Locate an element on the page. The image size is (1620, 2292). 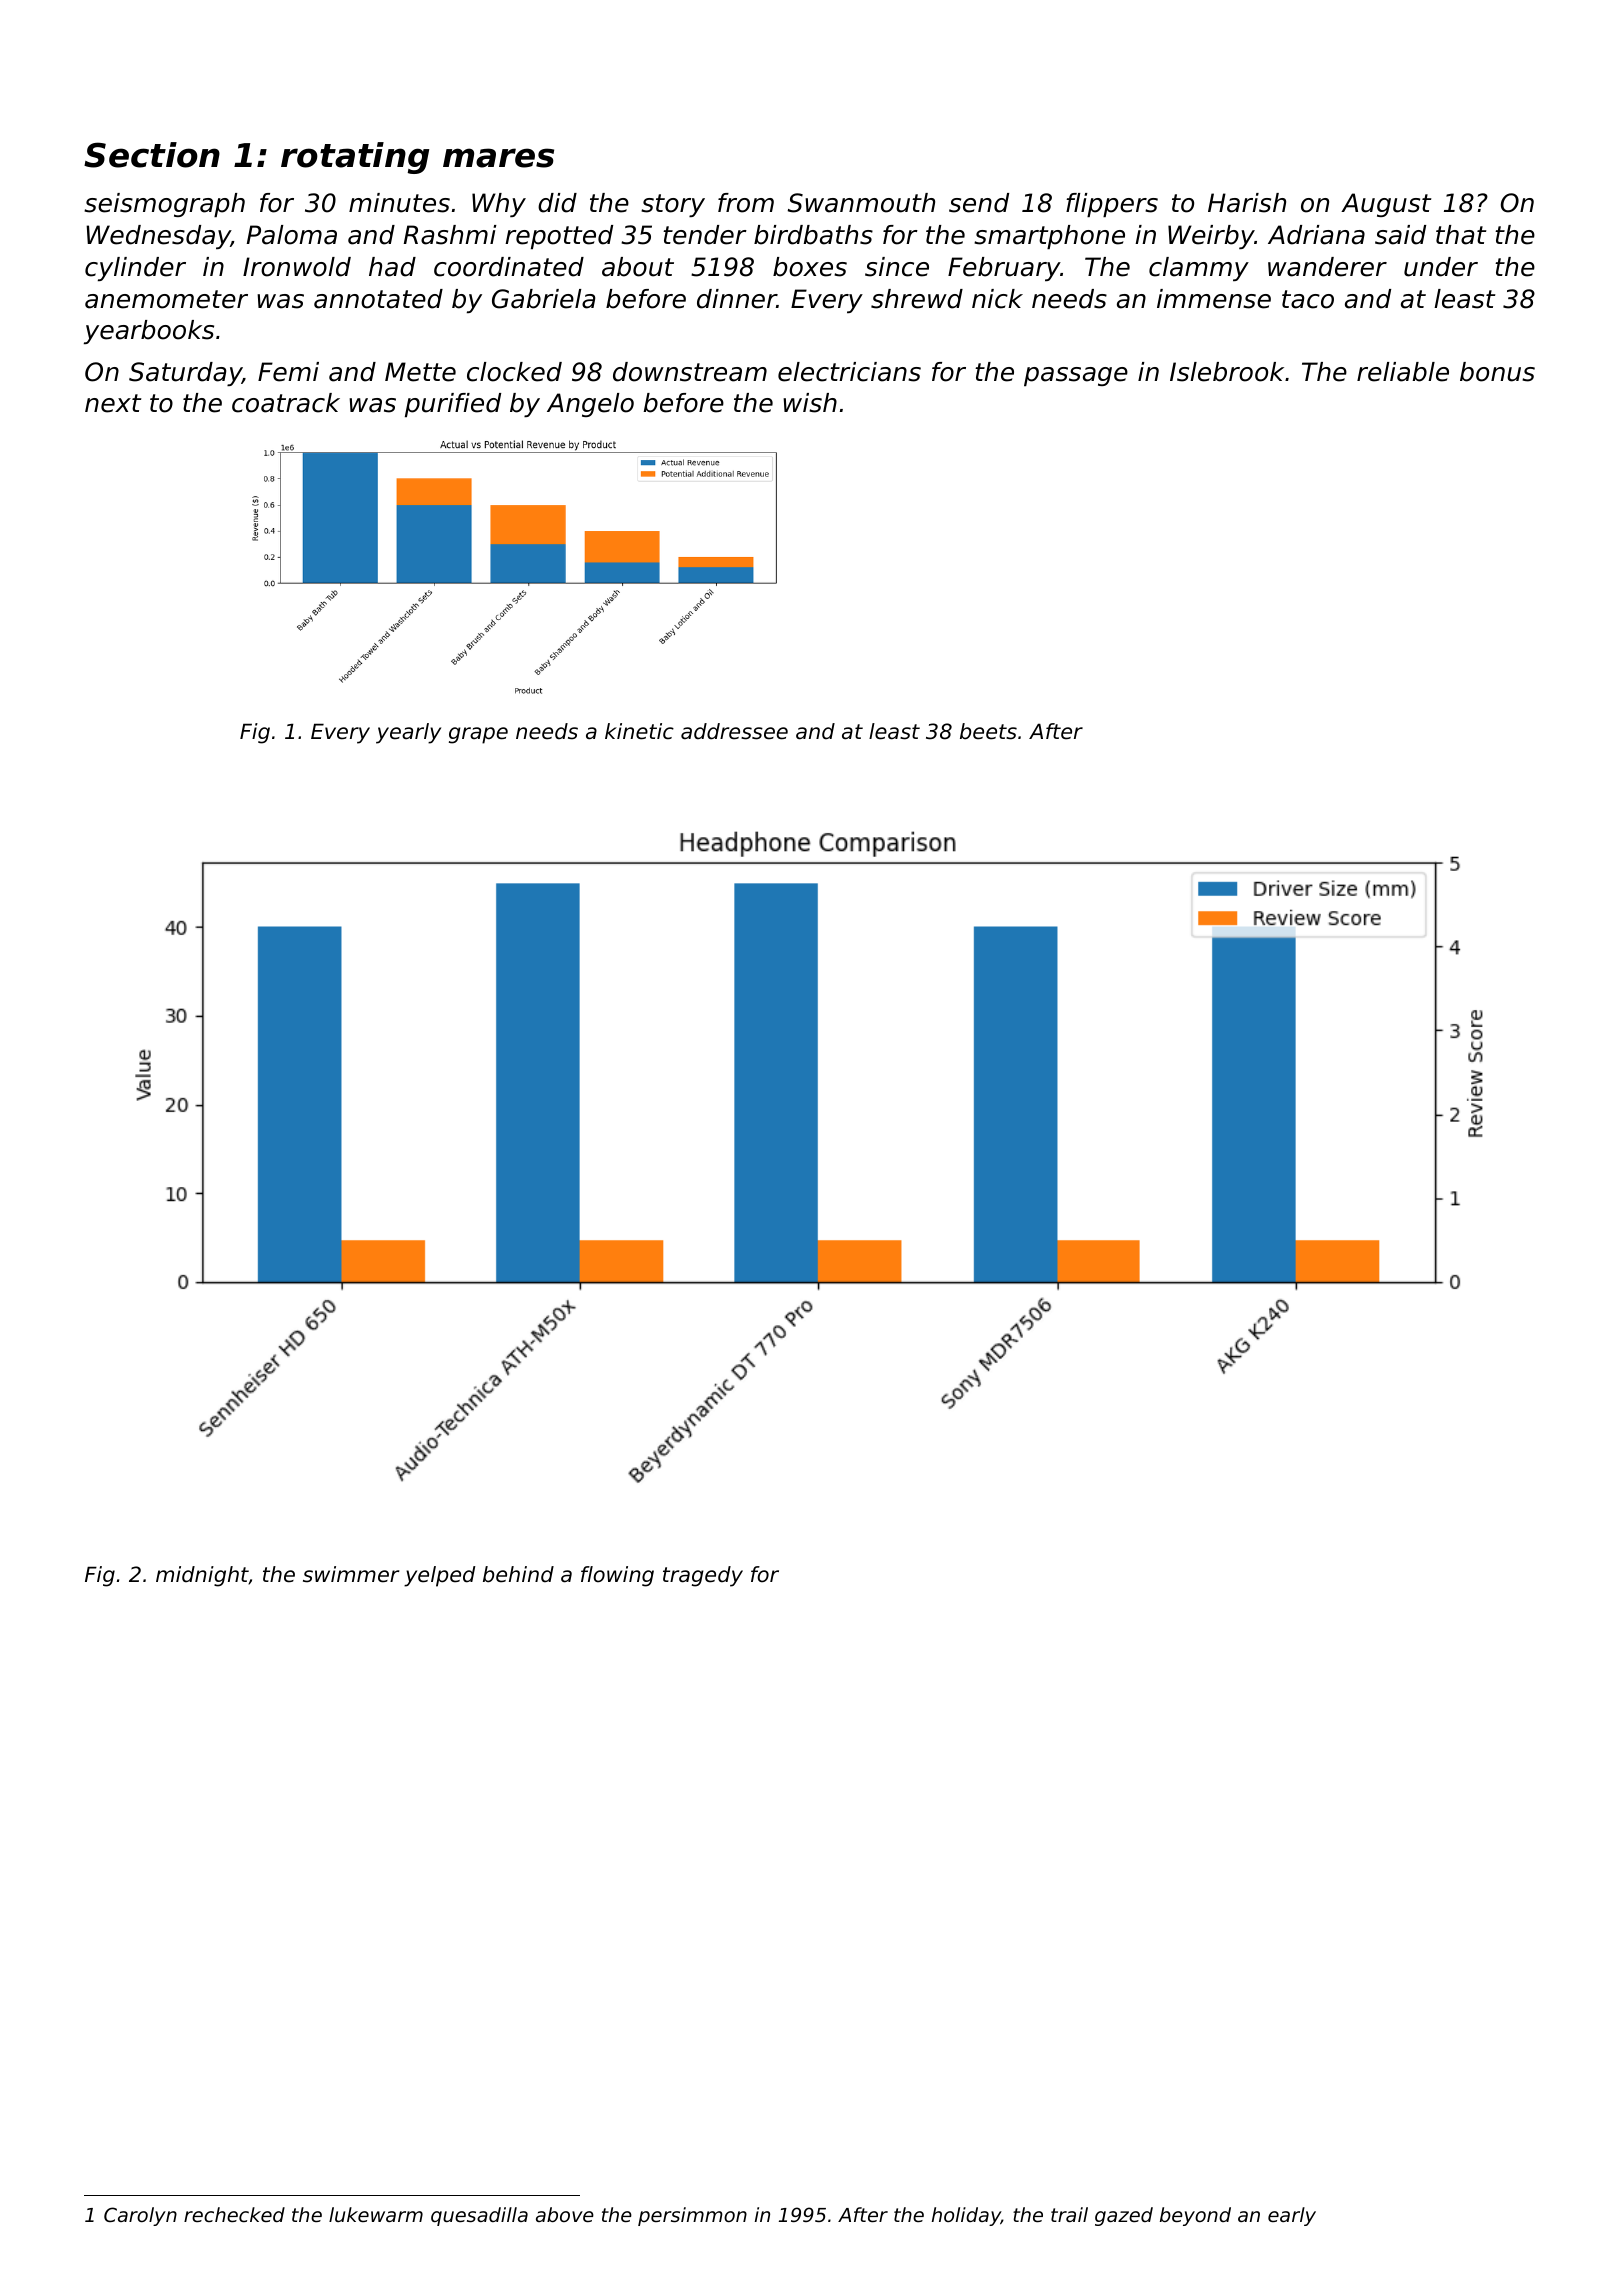
beyond is located at coordinates (1195, 2216).
